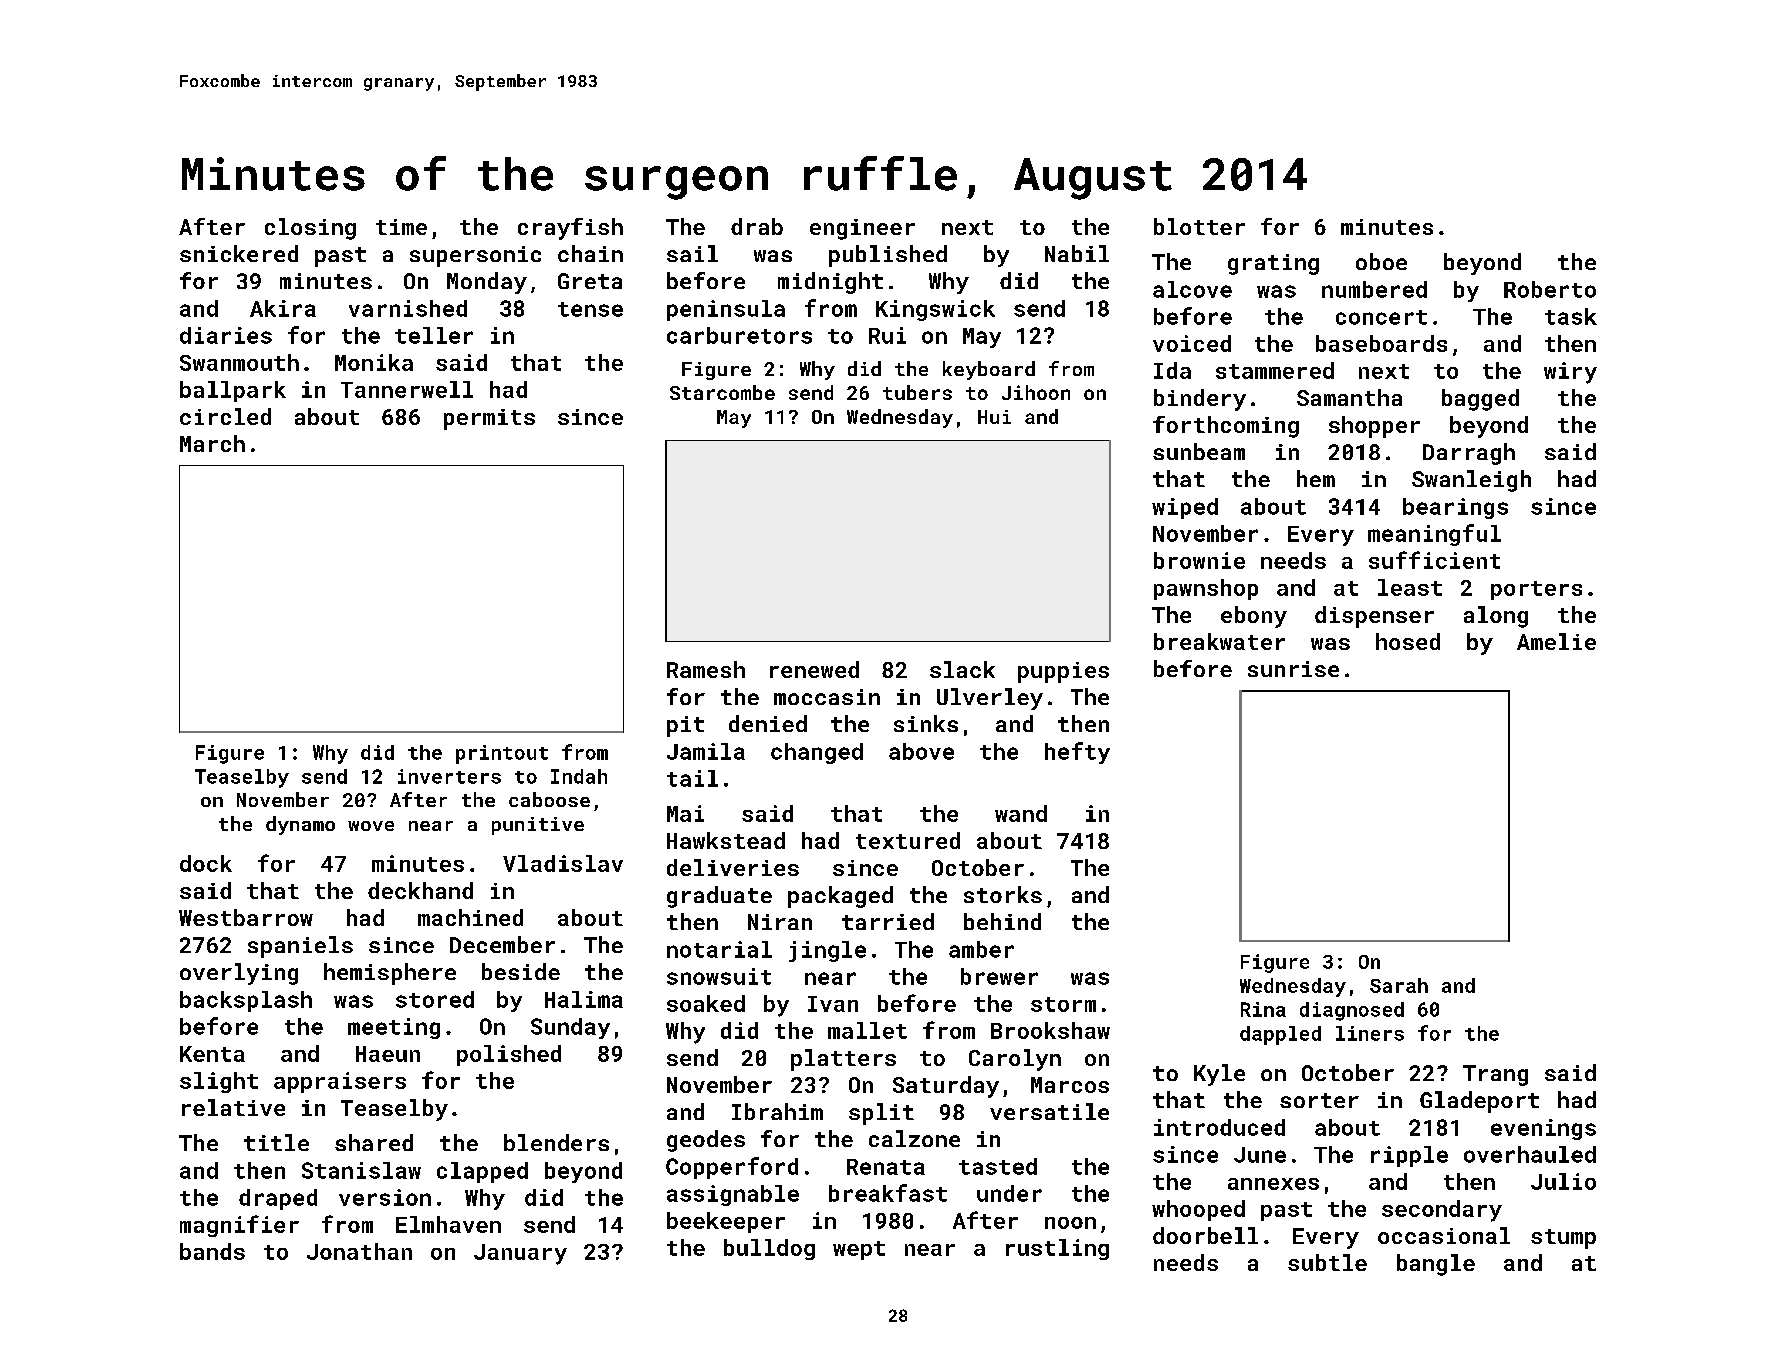 Image resolution: width=1776 pixels, height=1372 pixels. What do you see at coordinates (1410, 587) in the screenshot?
I see `least` at bounding box center [1410, 587].
